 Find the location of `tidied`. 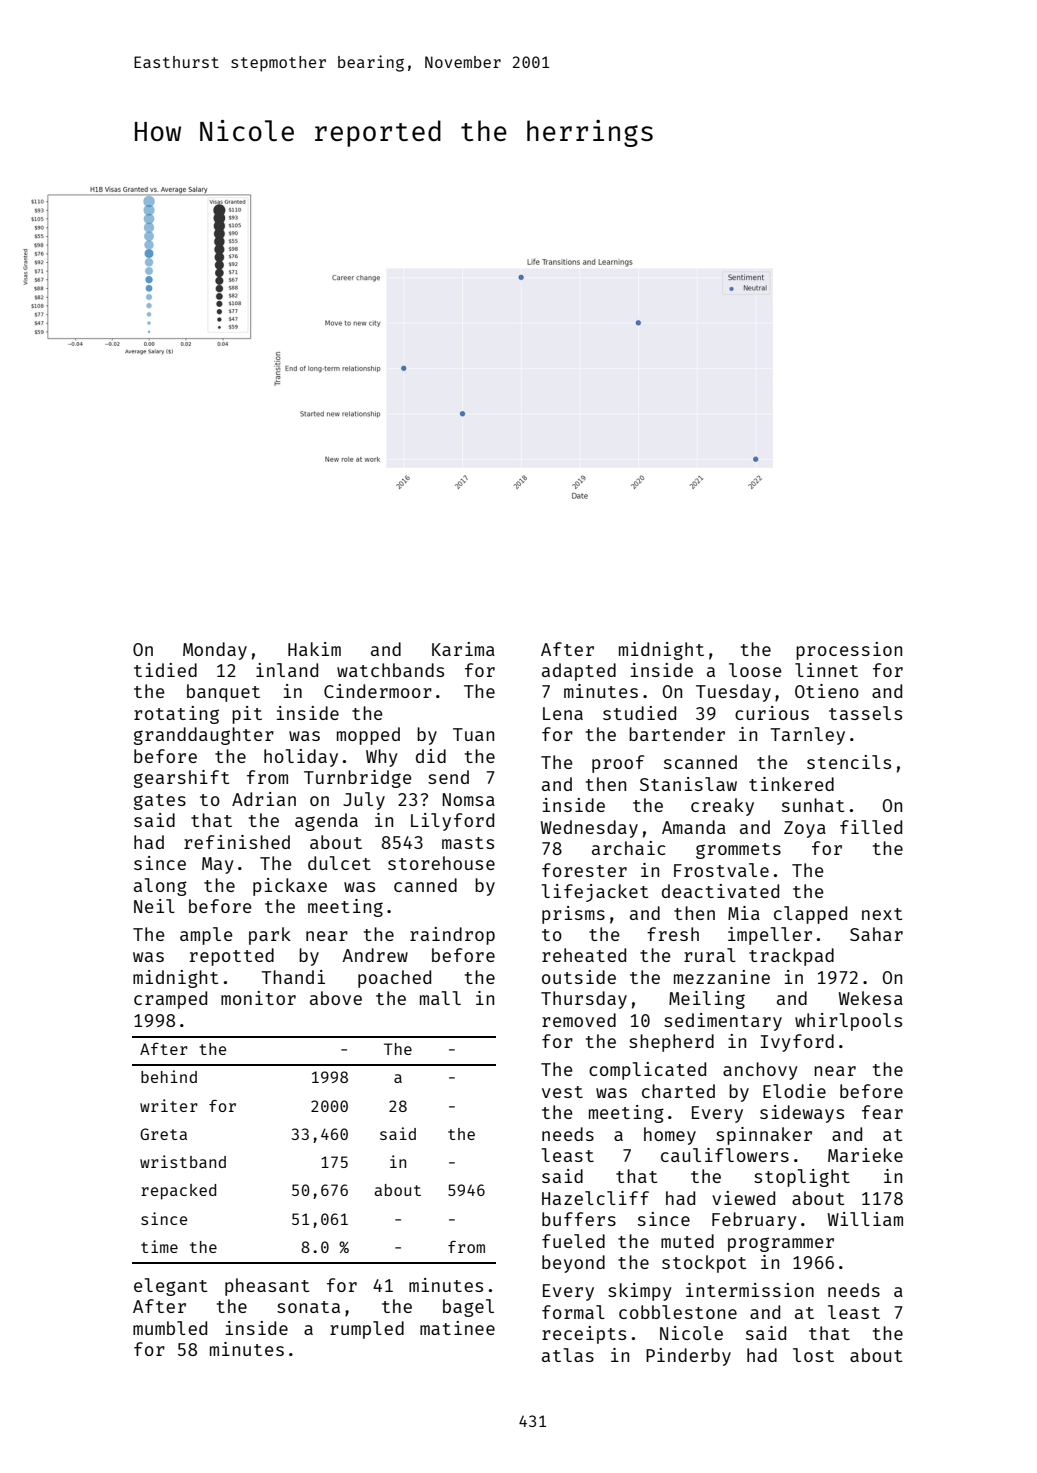

tidied is located at coordinates (165, 670).
